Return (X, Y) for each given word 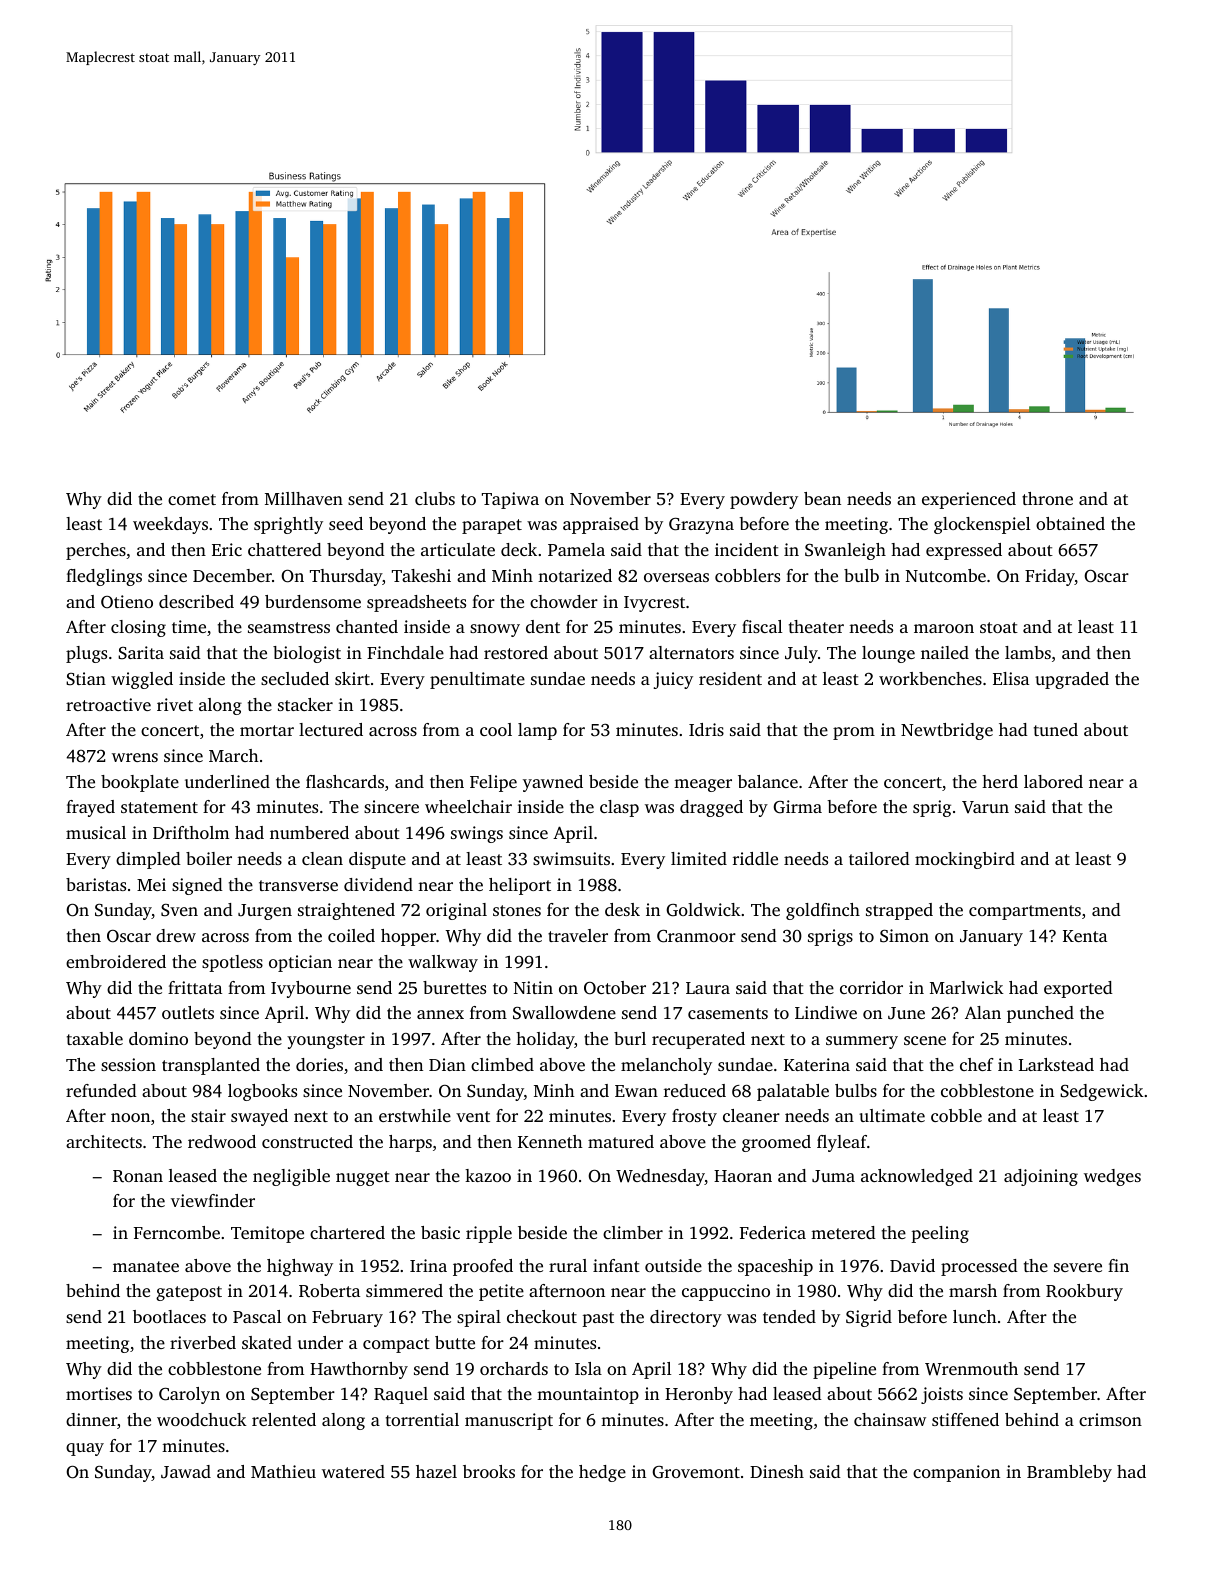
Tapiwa (510, 500)
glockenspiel (982, 525)
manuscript (509, 1421)
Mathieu (283, 1471)
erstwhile (415, 1115)
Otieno (127, 602)
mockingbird (965, 860)
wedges (1112, 1177)
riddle (755, 858)
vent (473, 1116)
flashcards (345, 781)
